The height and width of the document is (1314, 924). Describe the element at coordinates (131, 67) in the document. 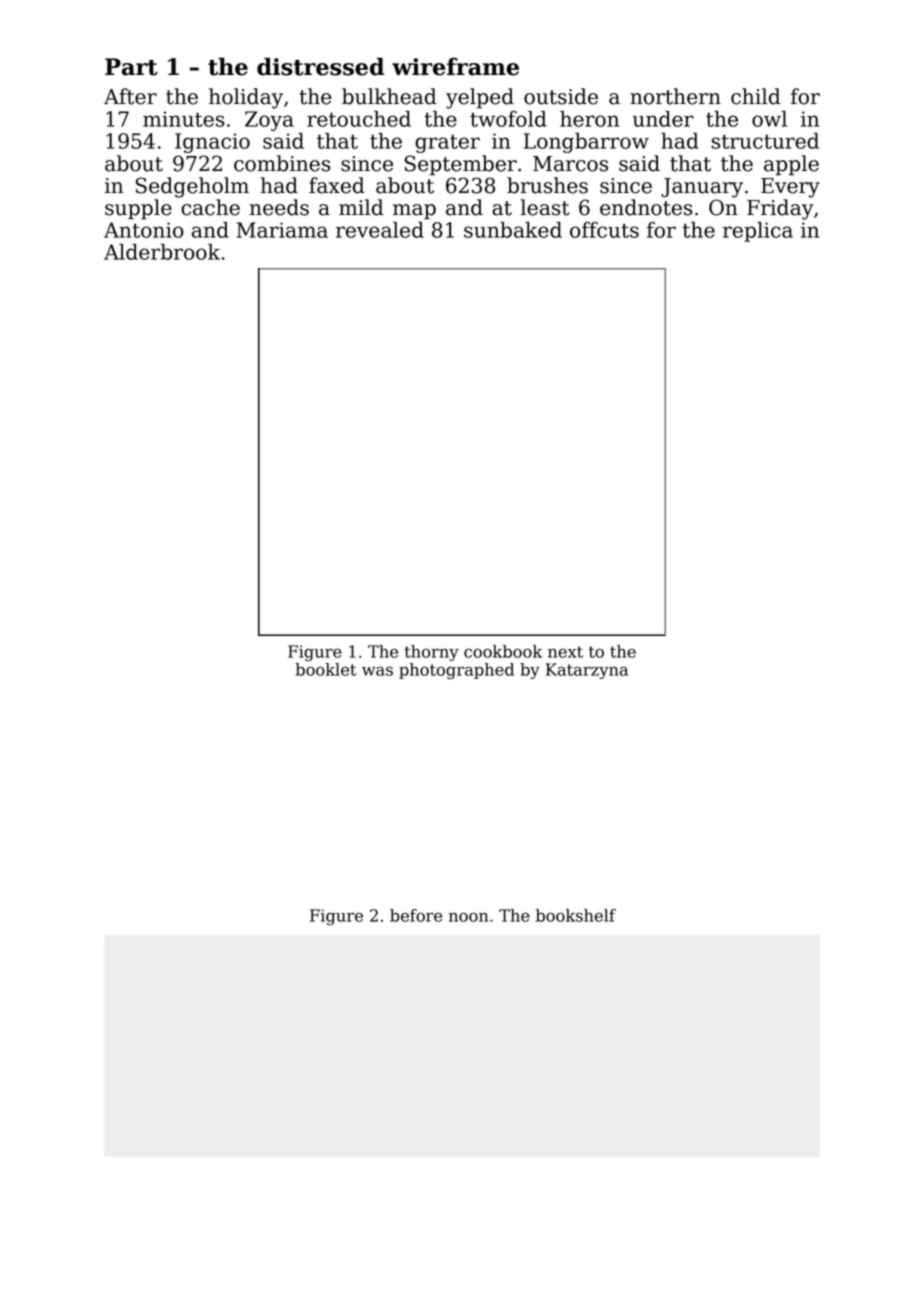

I see `Part` at that location.
